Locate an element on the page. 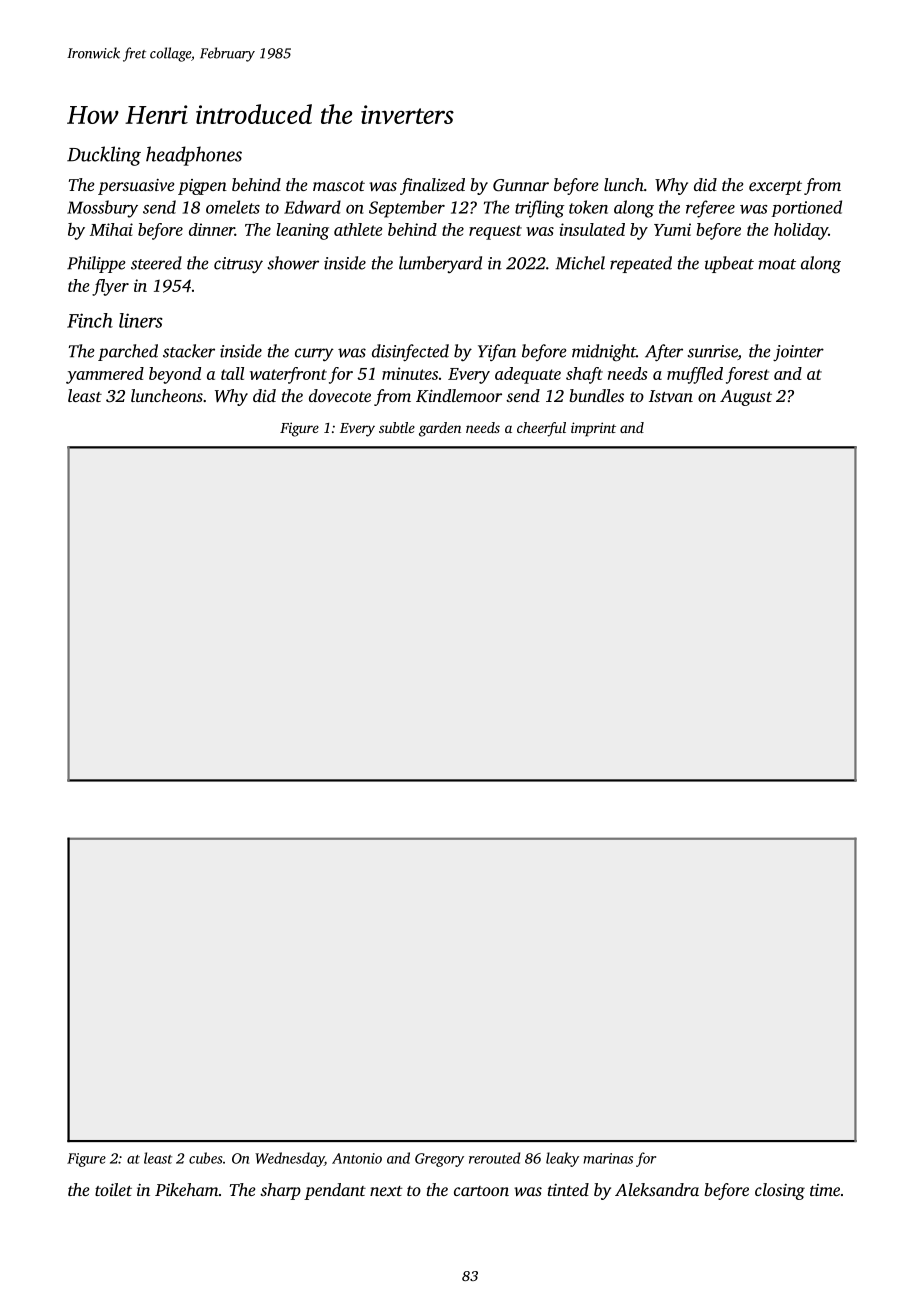  jointer is located at coordinates (798, 353).
